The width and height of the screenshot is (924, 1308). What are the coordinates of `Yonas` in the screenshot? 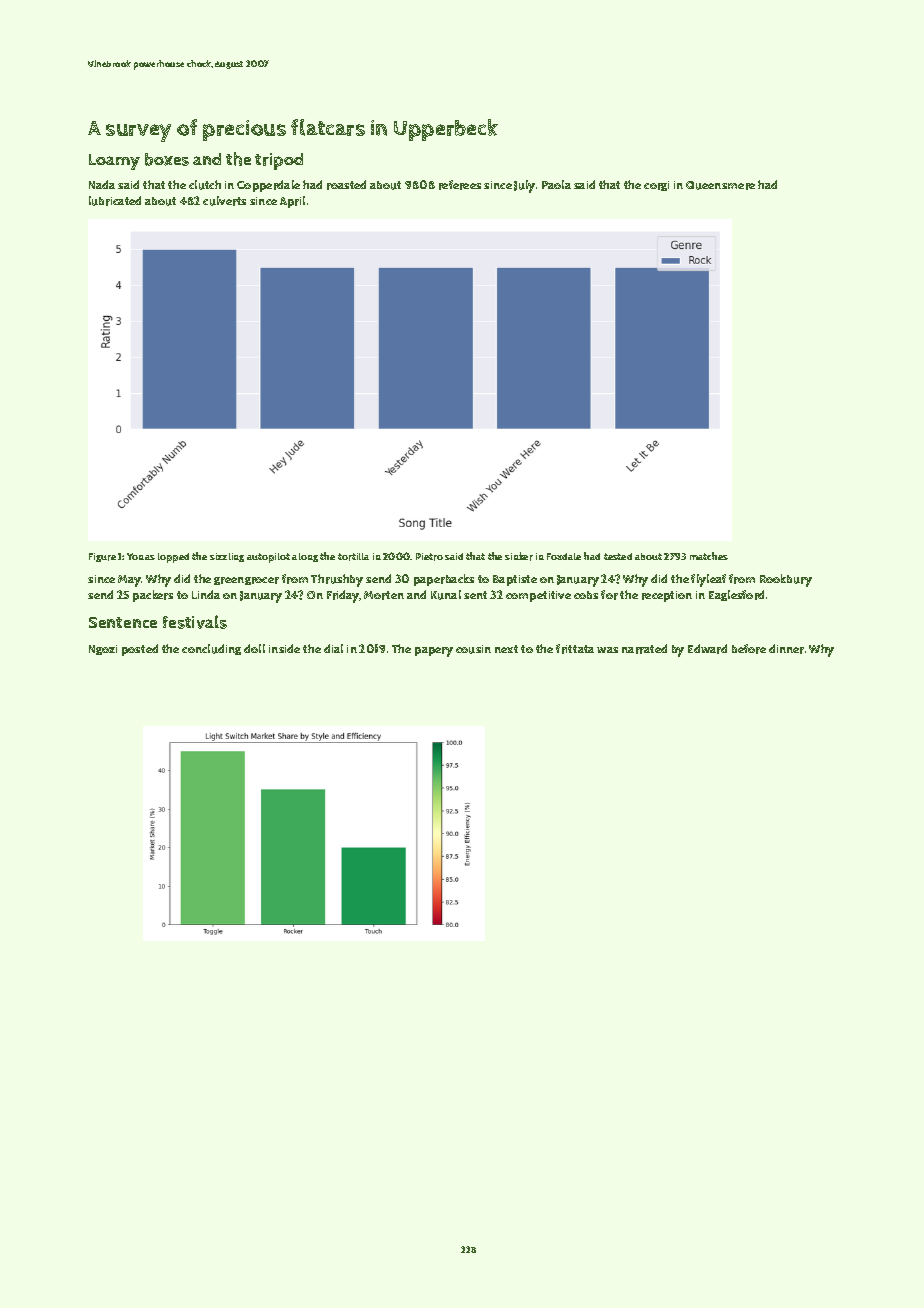 It's located at (141, 556).
